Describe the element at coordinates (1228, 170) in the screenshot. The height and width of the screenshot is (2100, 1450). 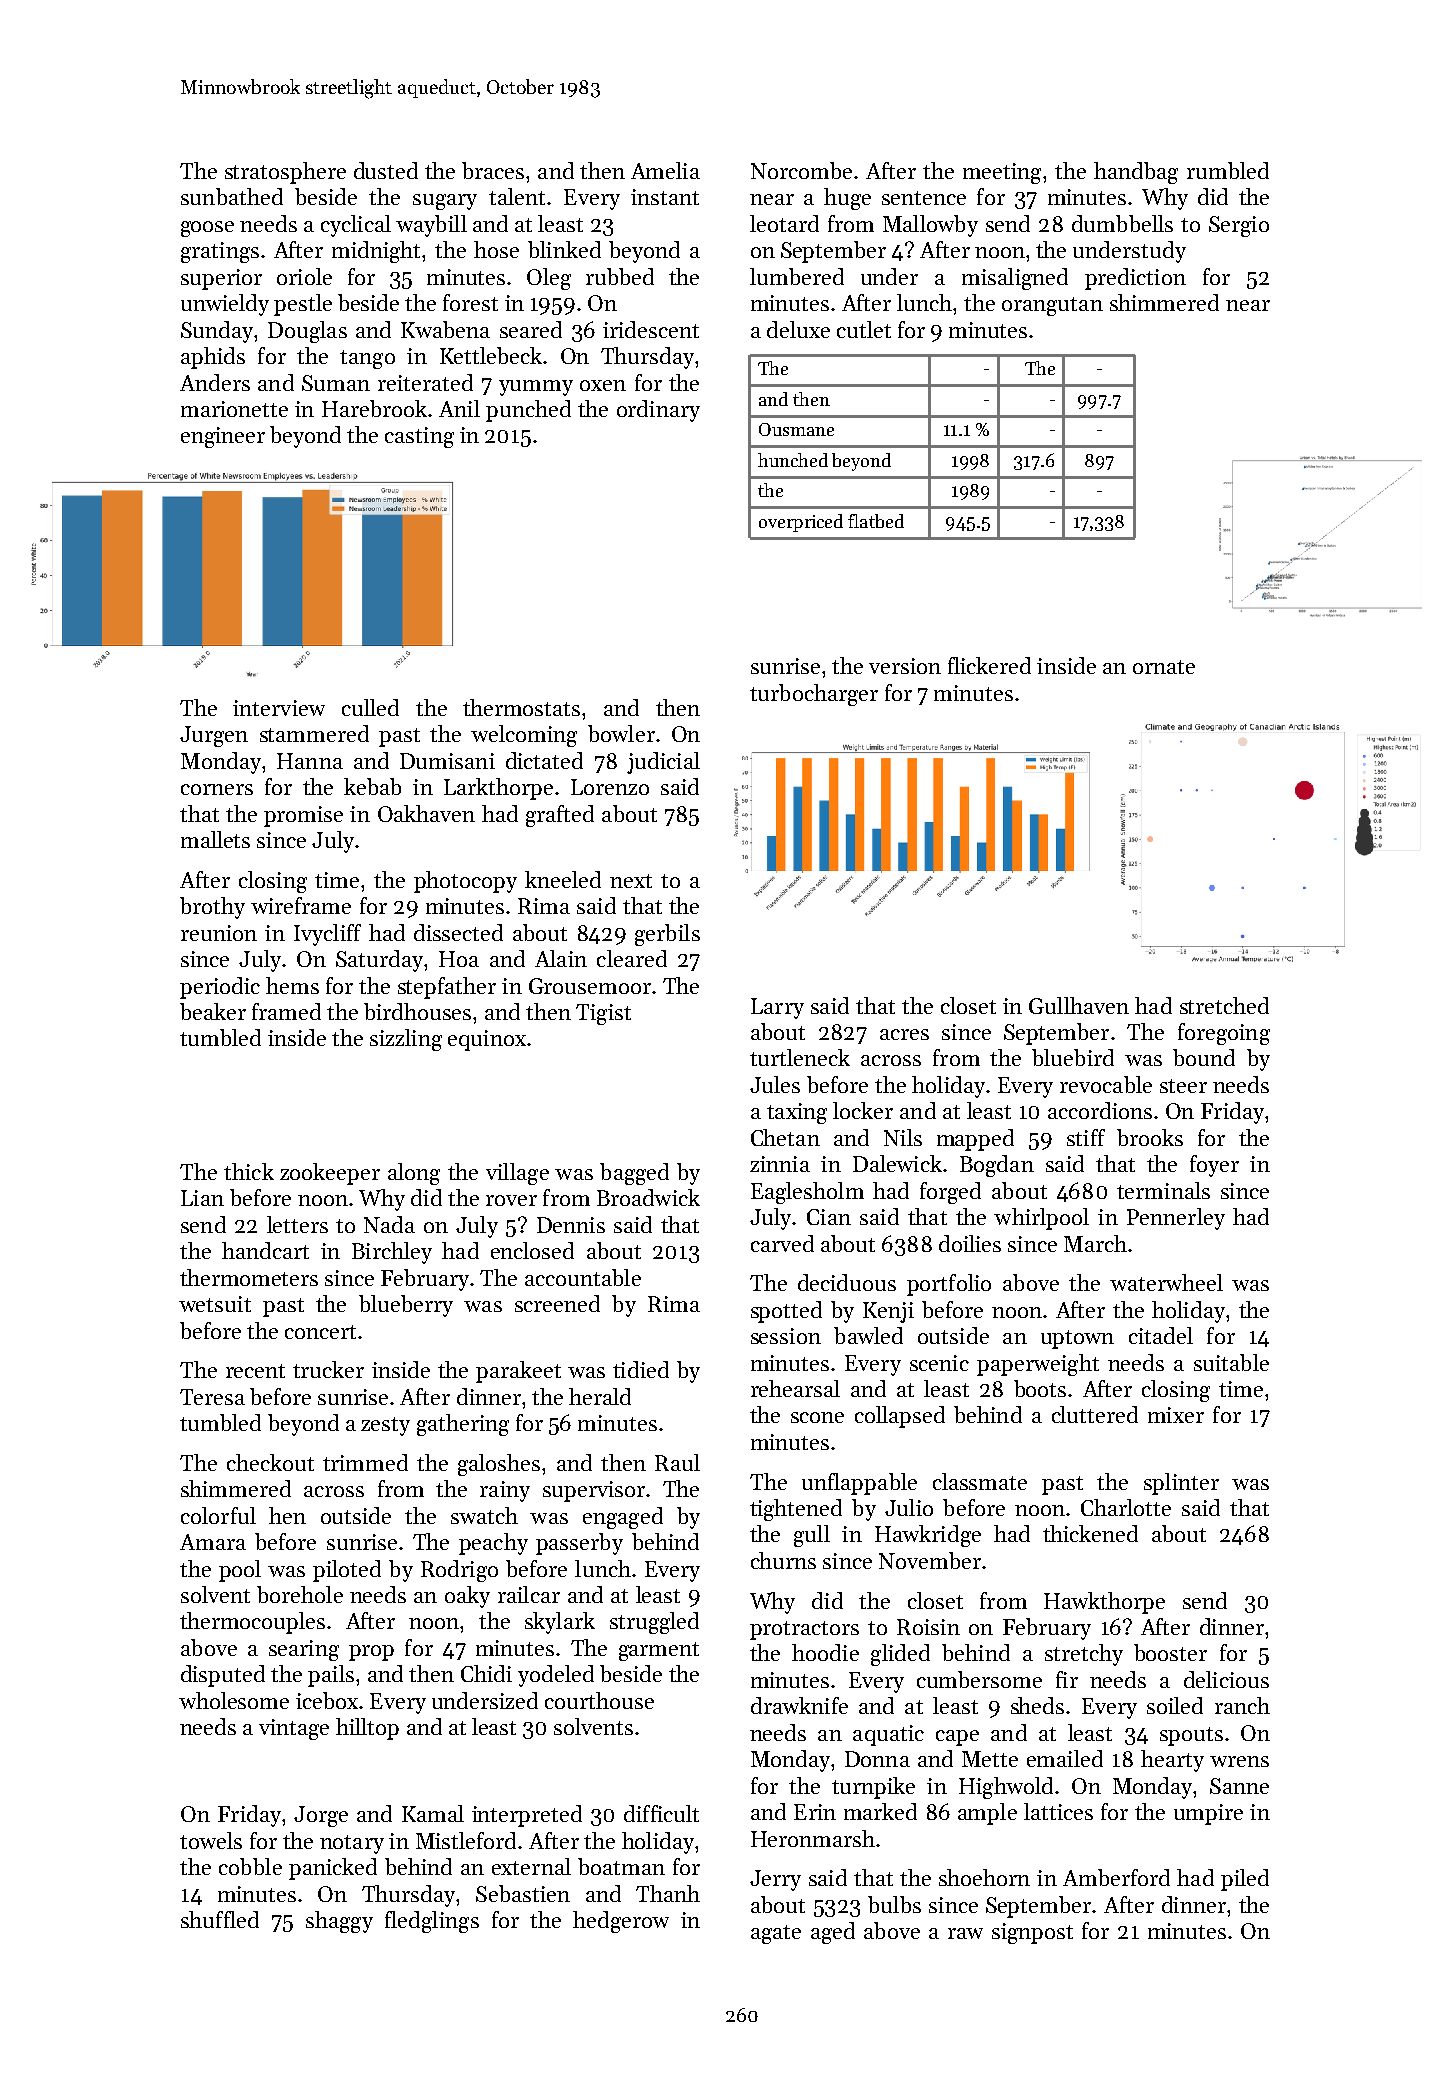
I see `rumbled` at that location.
